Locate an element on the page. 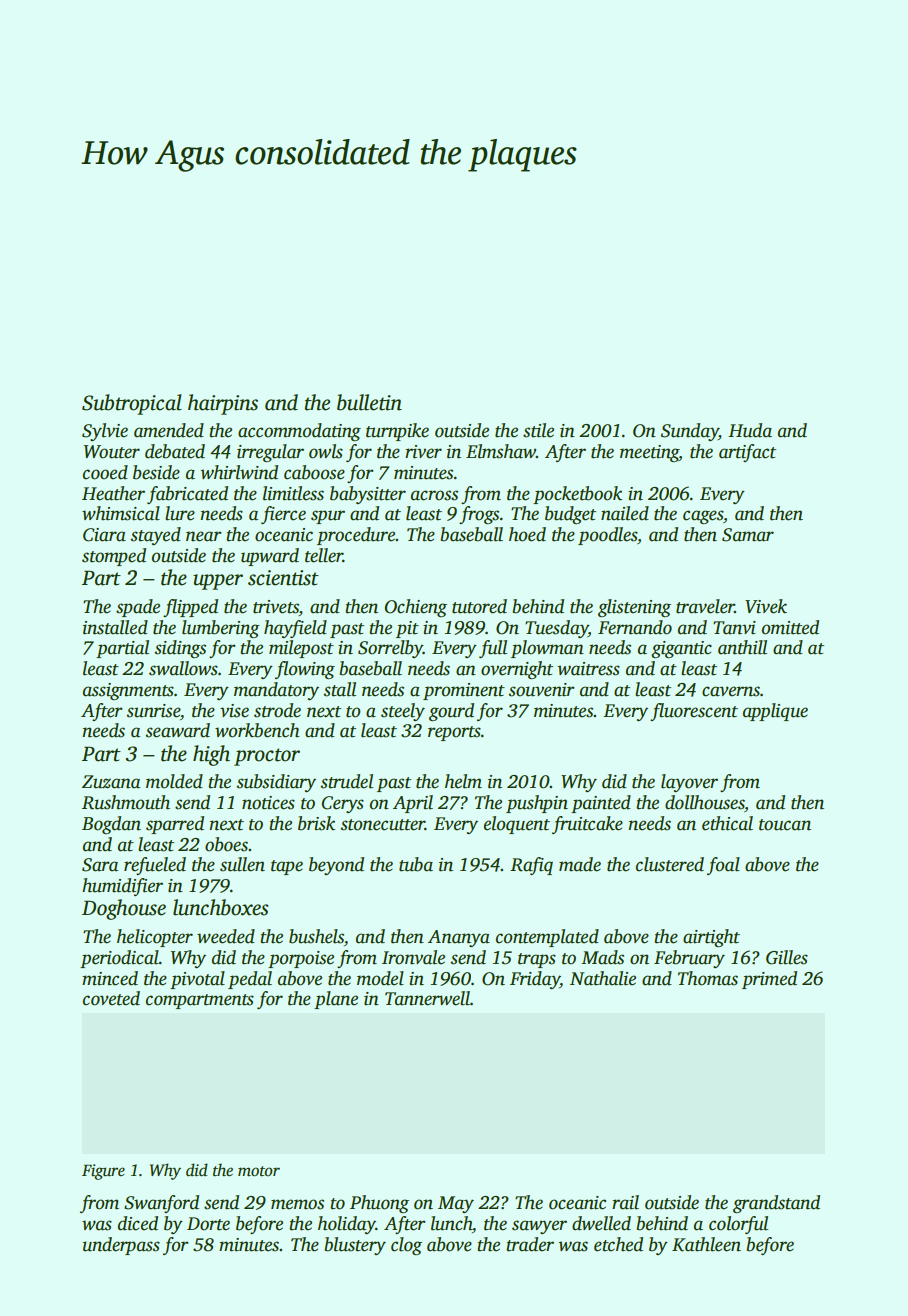  Thomas is located at coordinates (708, 978).
